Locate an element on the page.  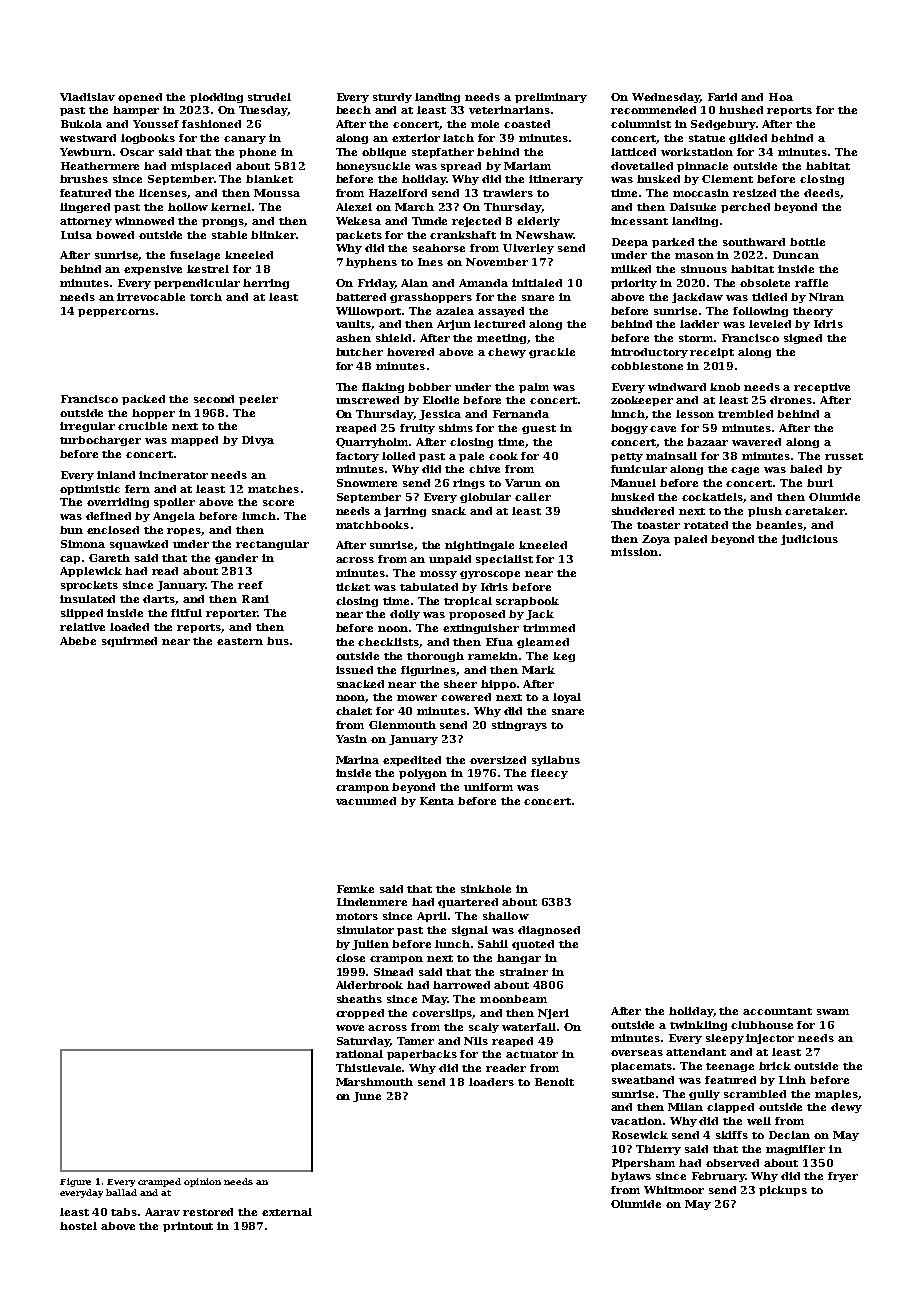
motors is located at coordinates (357, 916).
